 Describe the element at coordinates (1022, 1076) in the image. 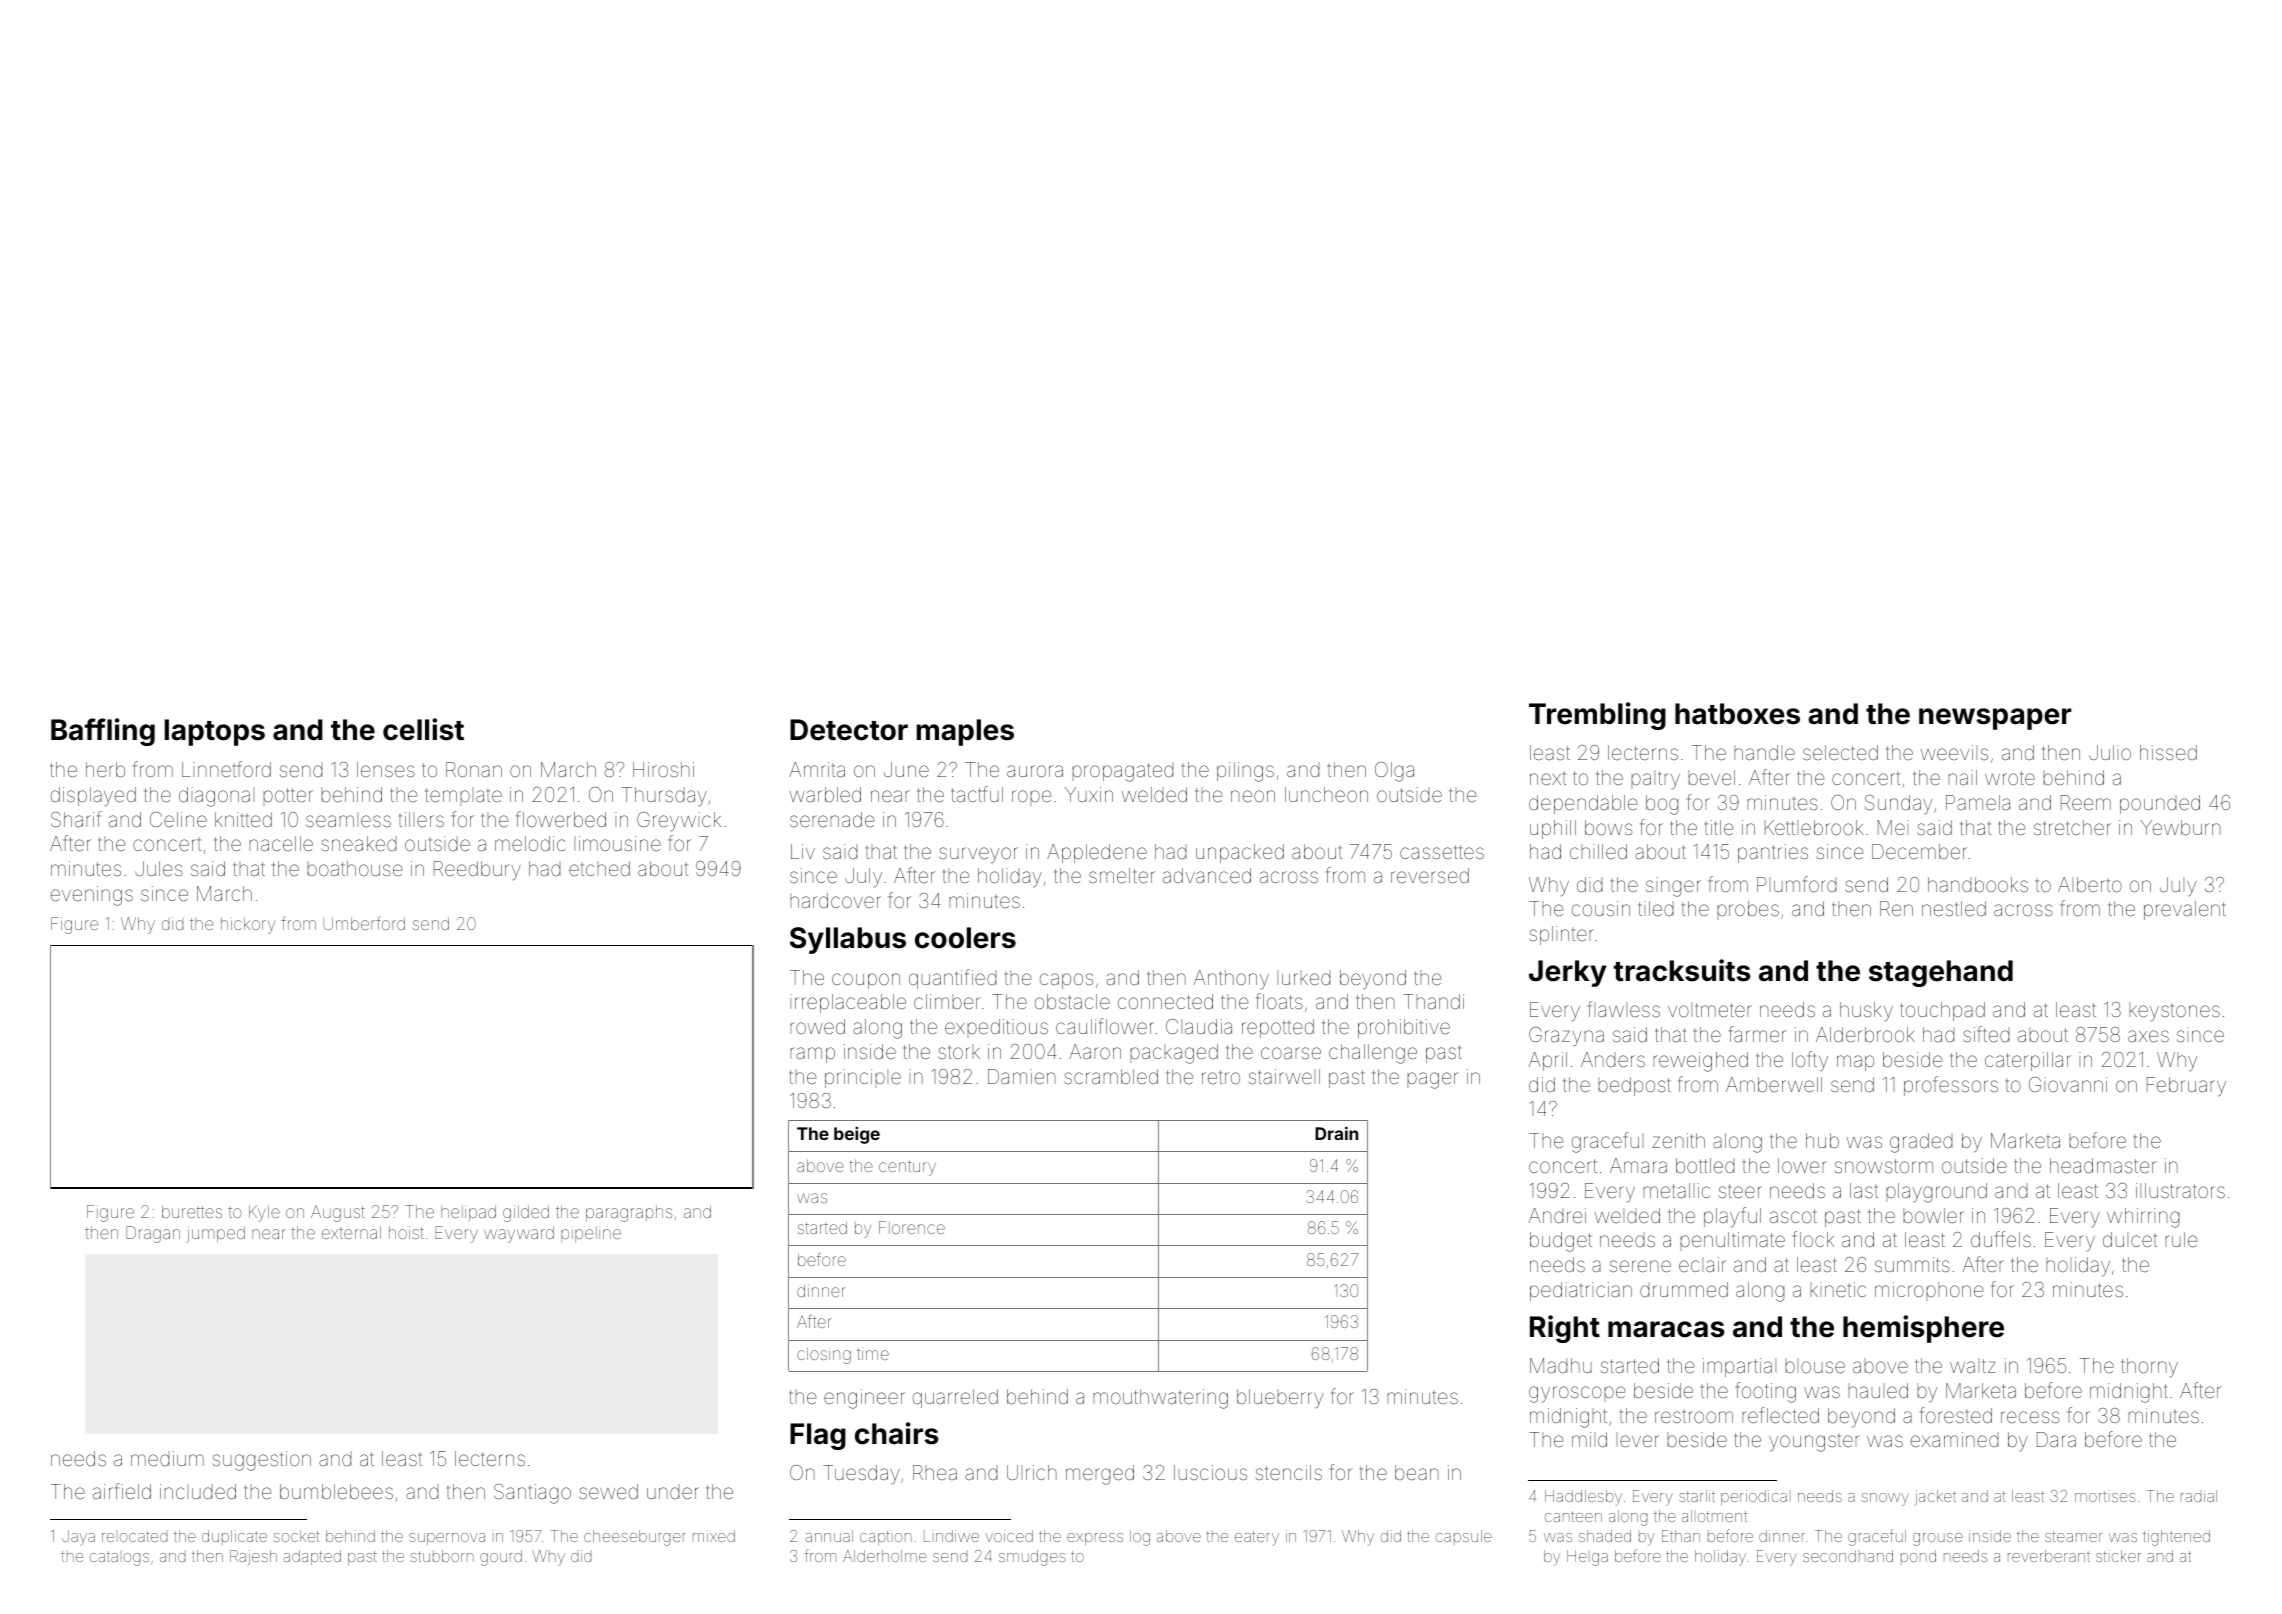

I see `Damien` at that location.
